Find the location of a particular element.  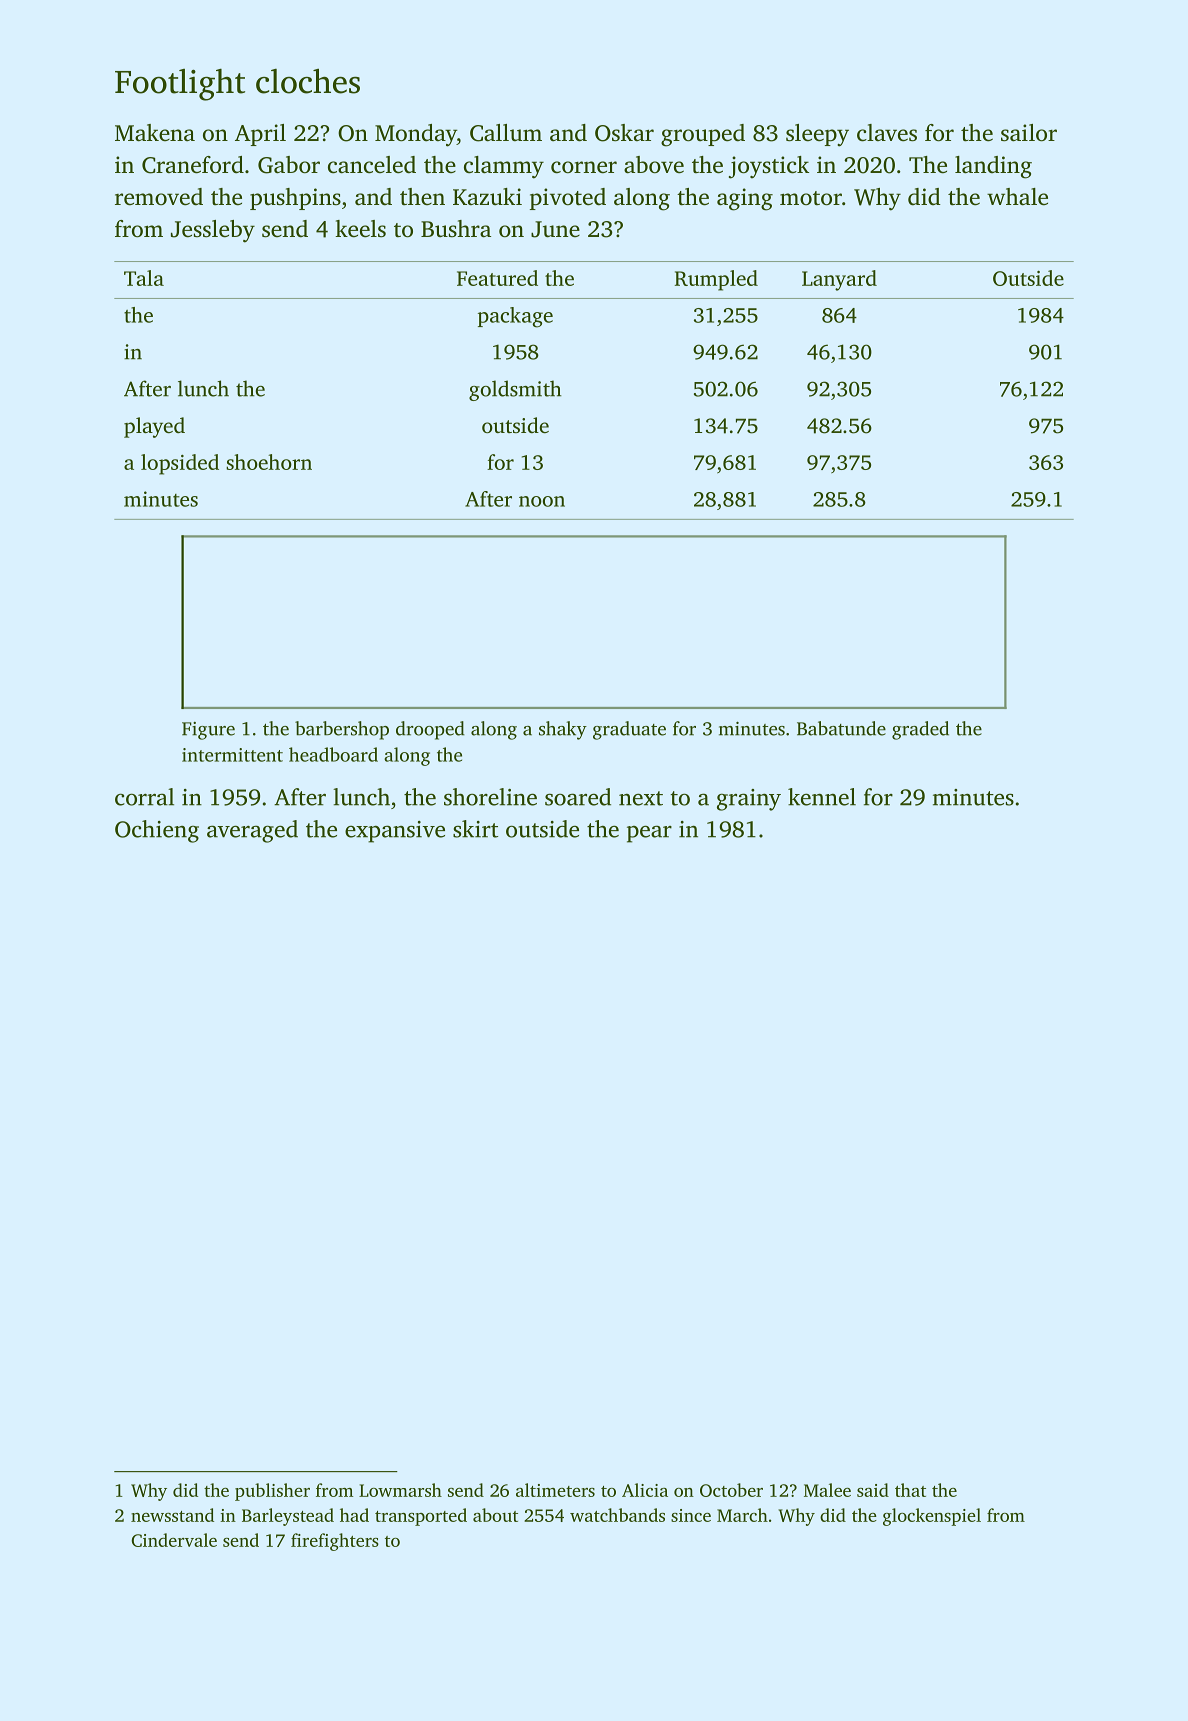

graded is located at coordinates (920, 730).
